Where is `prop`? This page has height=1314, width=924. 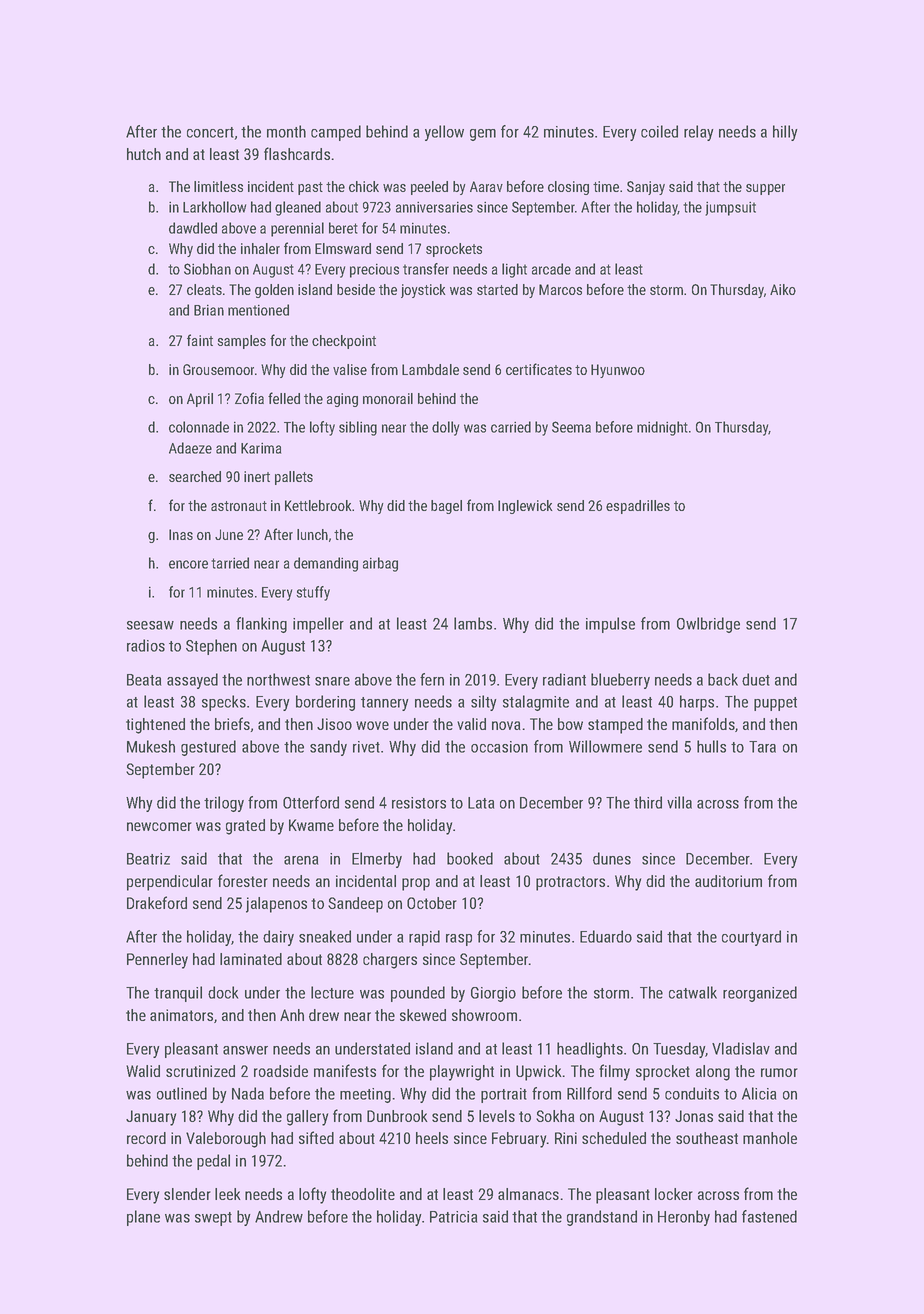 prop is located at coordinates (416, 884).
